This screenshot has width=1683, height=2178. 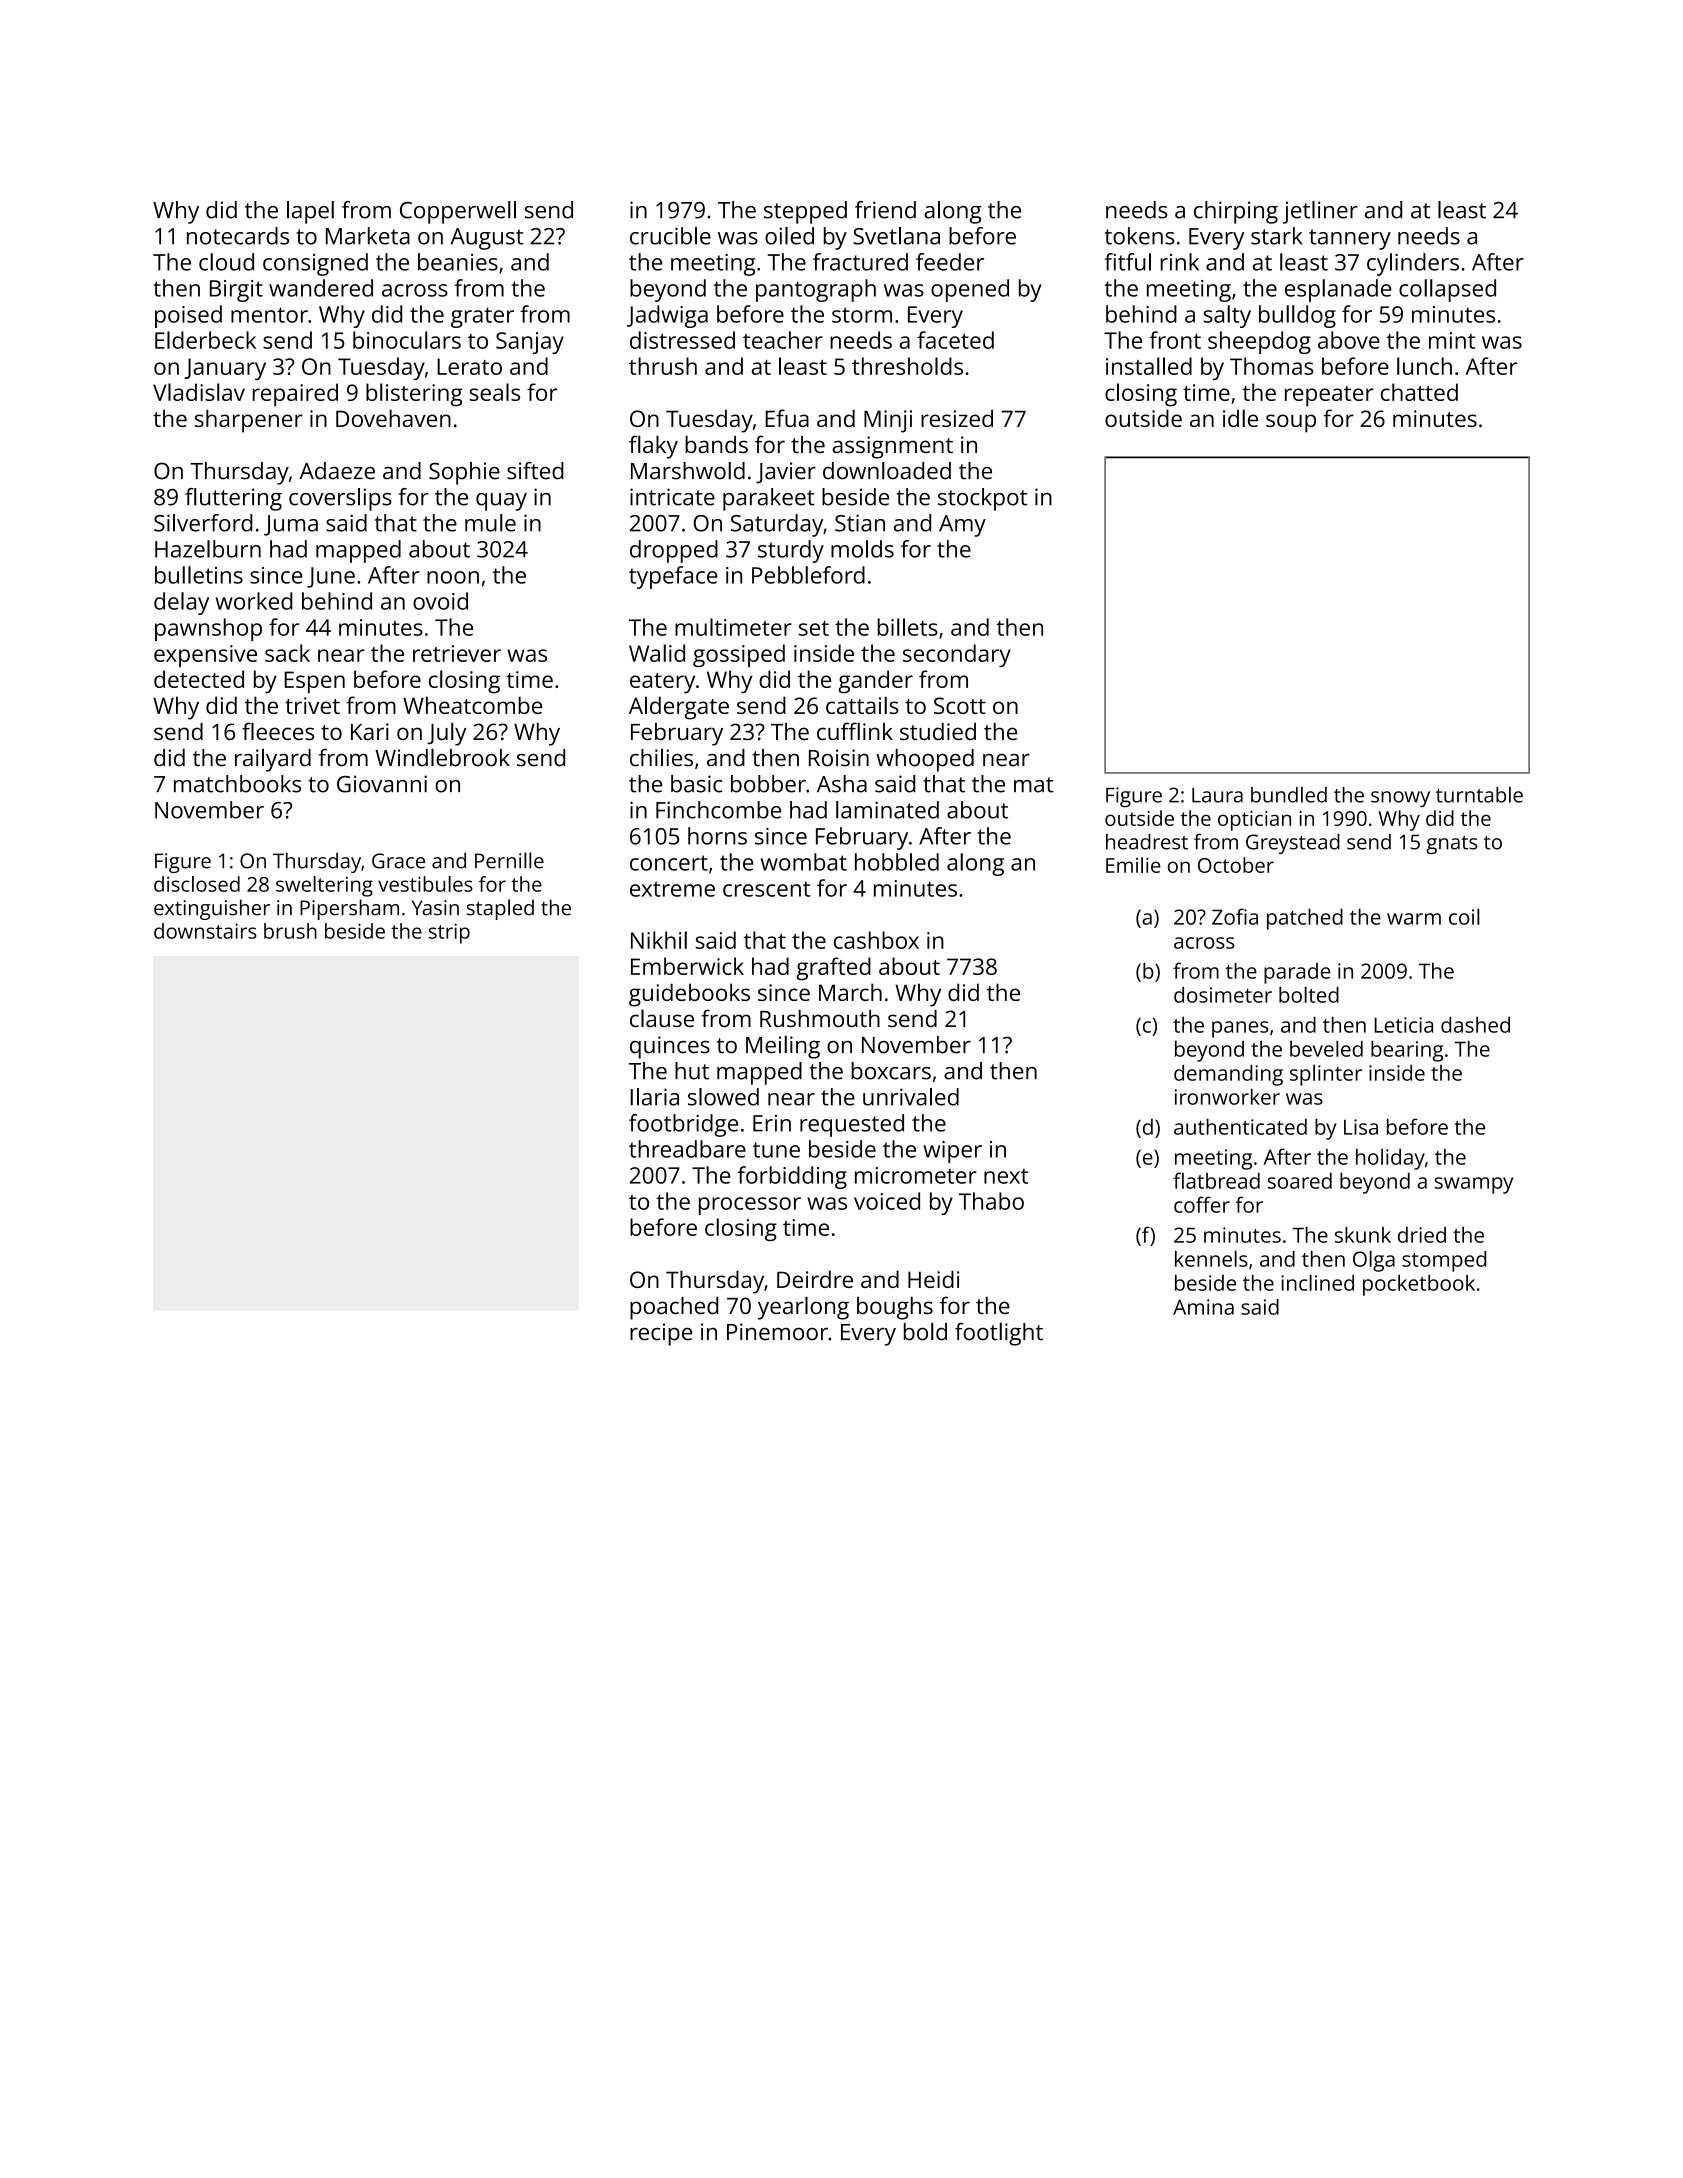 What do you see at coordinates (654, 1097) in the screenshot?
I see `Ilaria` at bounding box center [654, 1097].
